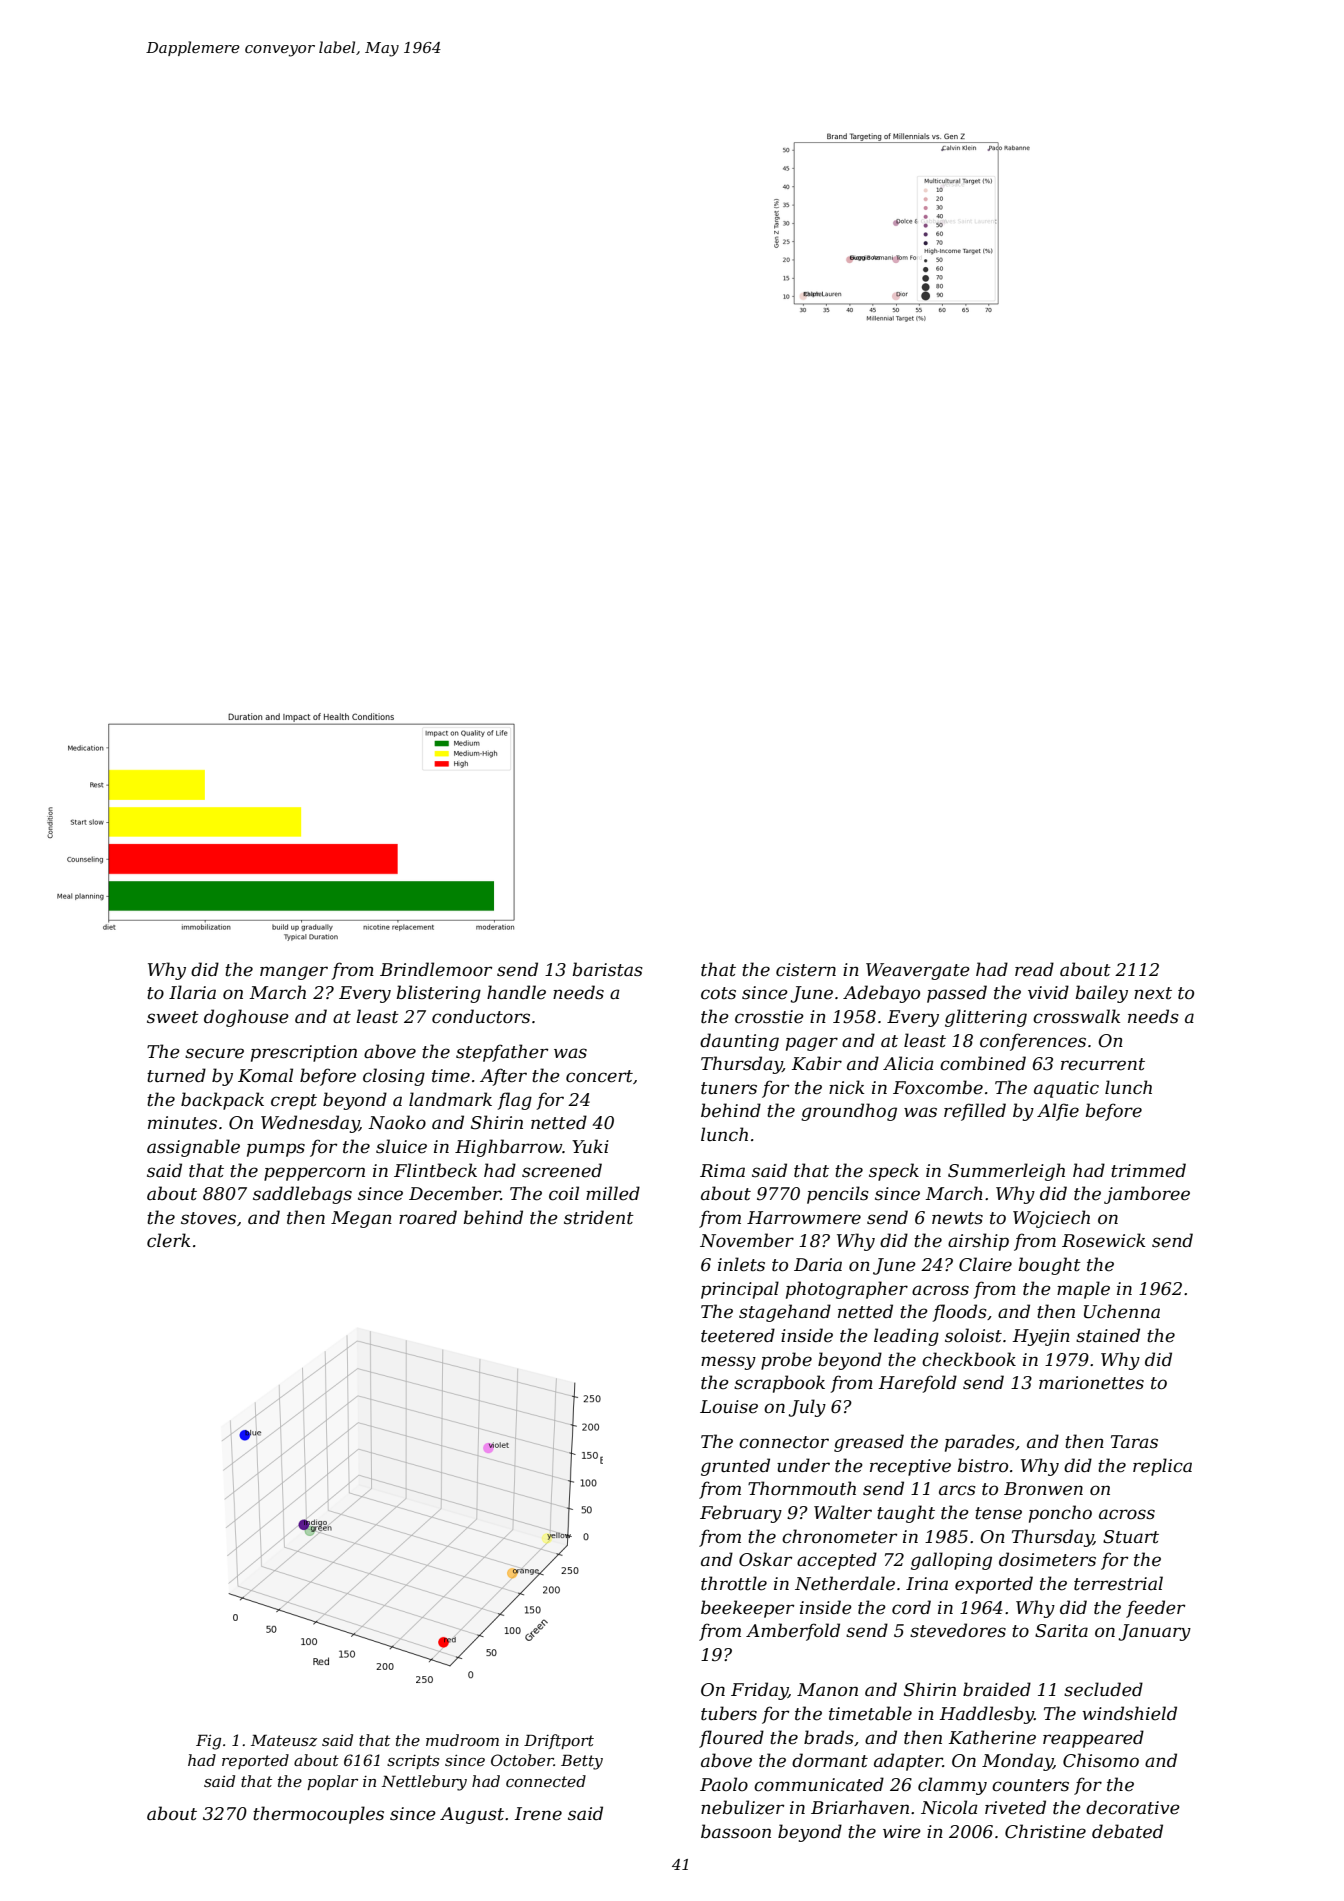 The width and height of the screenshot is (1344, 1901). I want to click on windshield, so click(1129, 1713).
